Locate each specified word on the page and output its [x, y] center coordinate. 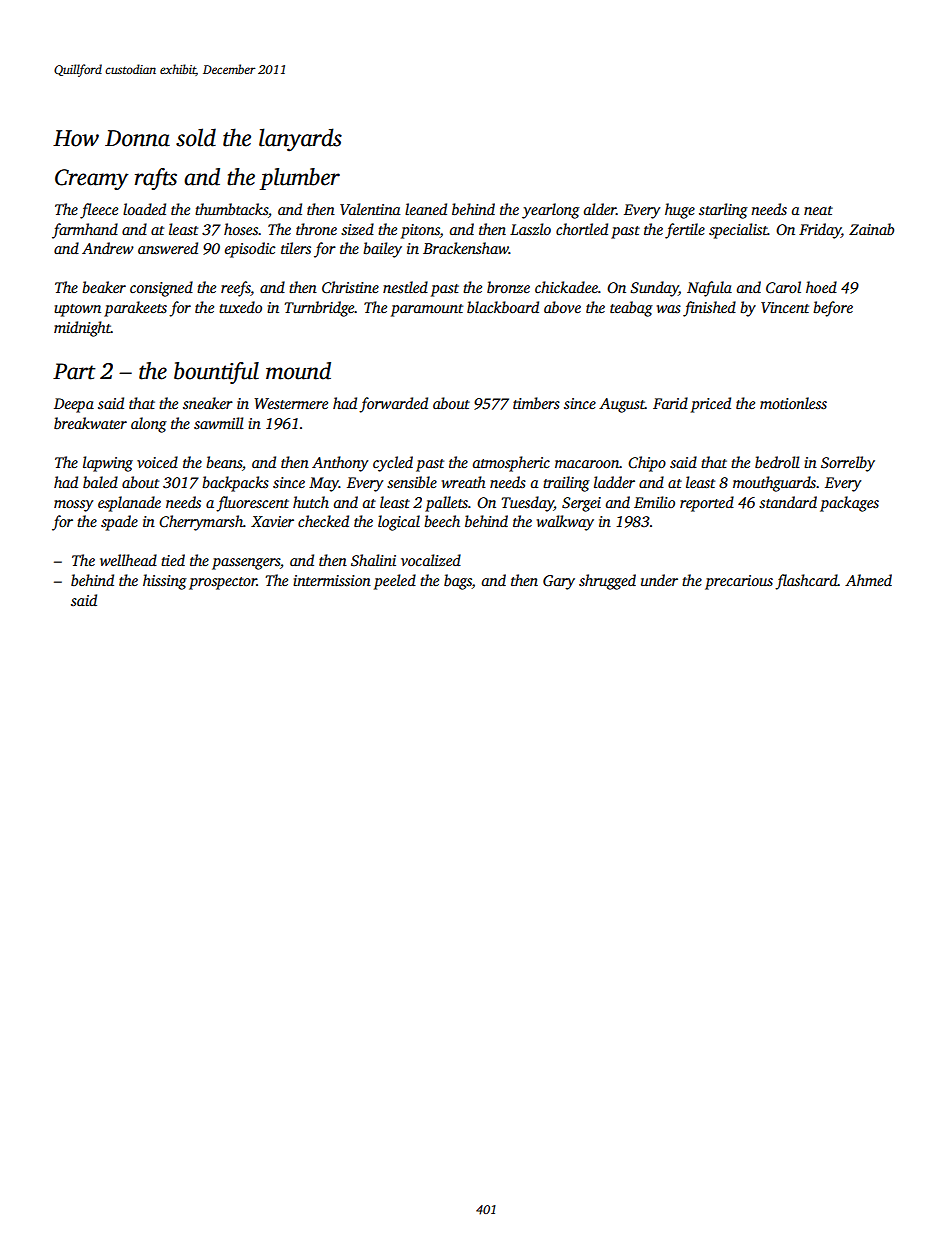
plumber [300, 179]
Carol [783, 287]
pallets [446, 504]
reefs [236, 289]
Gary [559, 582]
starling [723, 211]
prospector [223, 583]
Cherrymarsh [201, 523]
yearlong [551, 211]
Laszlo [530, 229]
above [562, 307]
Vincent [785, 307]
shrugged [607, 582]
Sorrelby [848, 464]
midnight [82, 329]
